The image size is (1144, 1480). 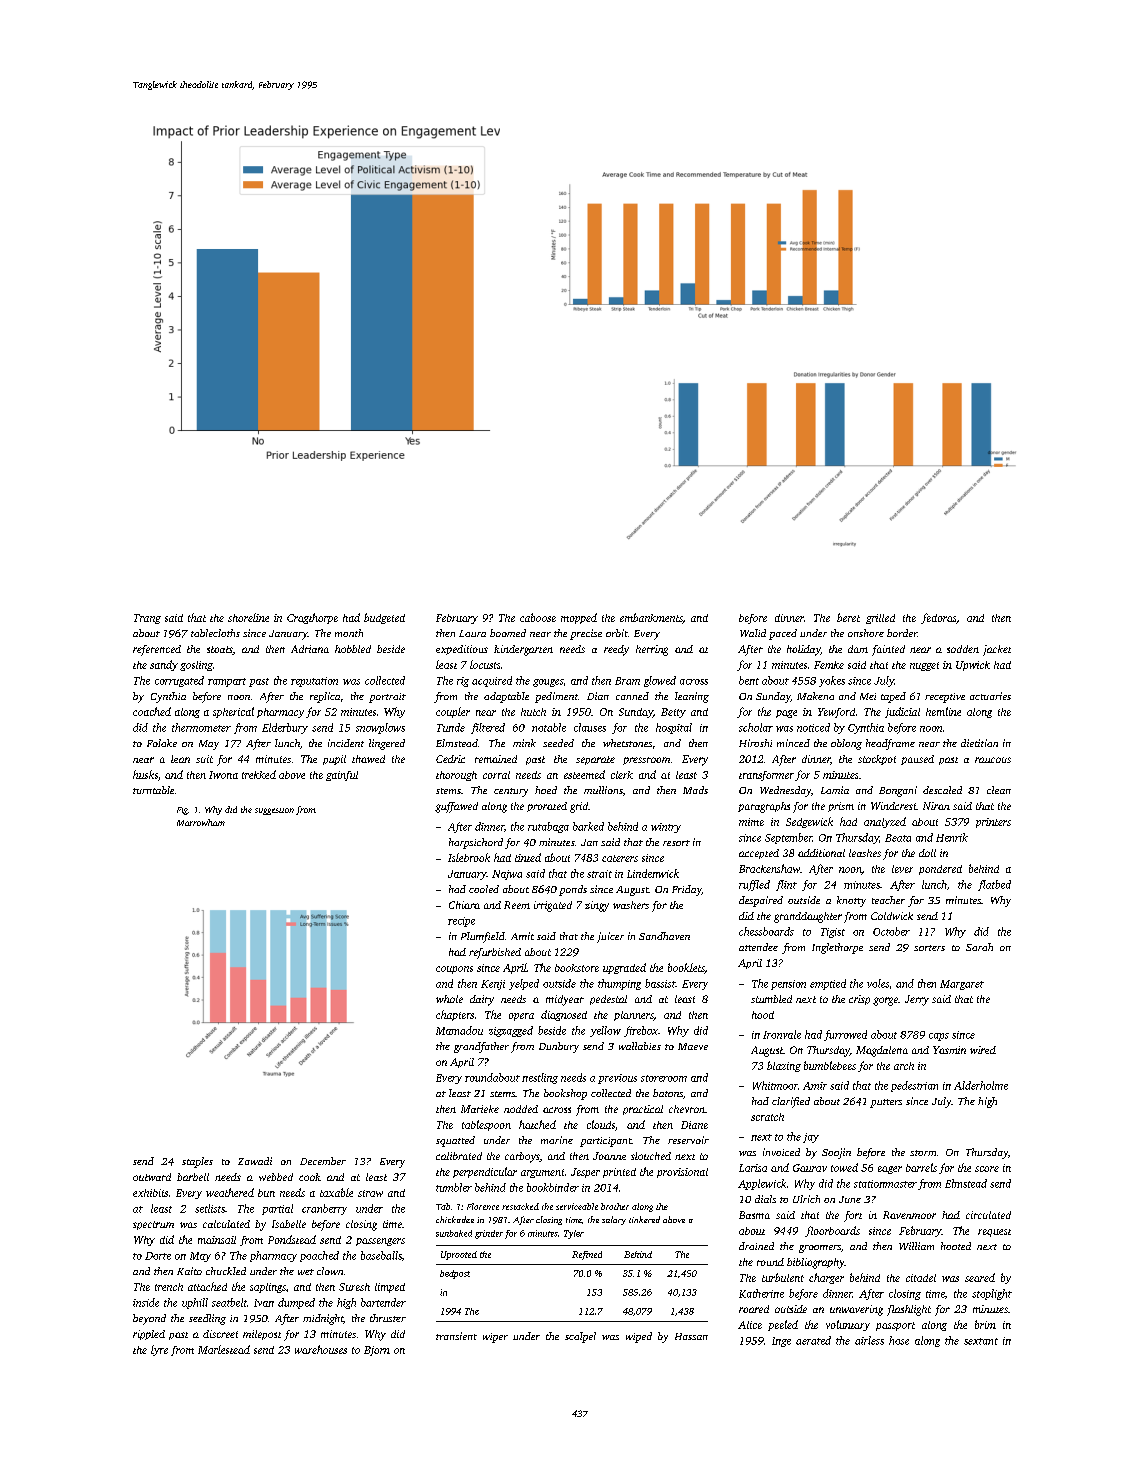 What do you see at coordinates (227, 682) in the screenshot?
I see `rampart` at bounding box center [227, 682].
